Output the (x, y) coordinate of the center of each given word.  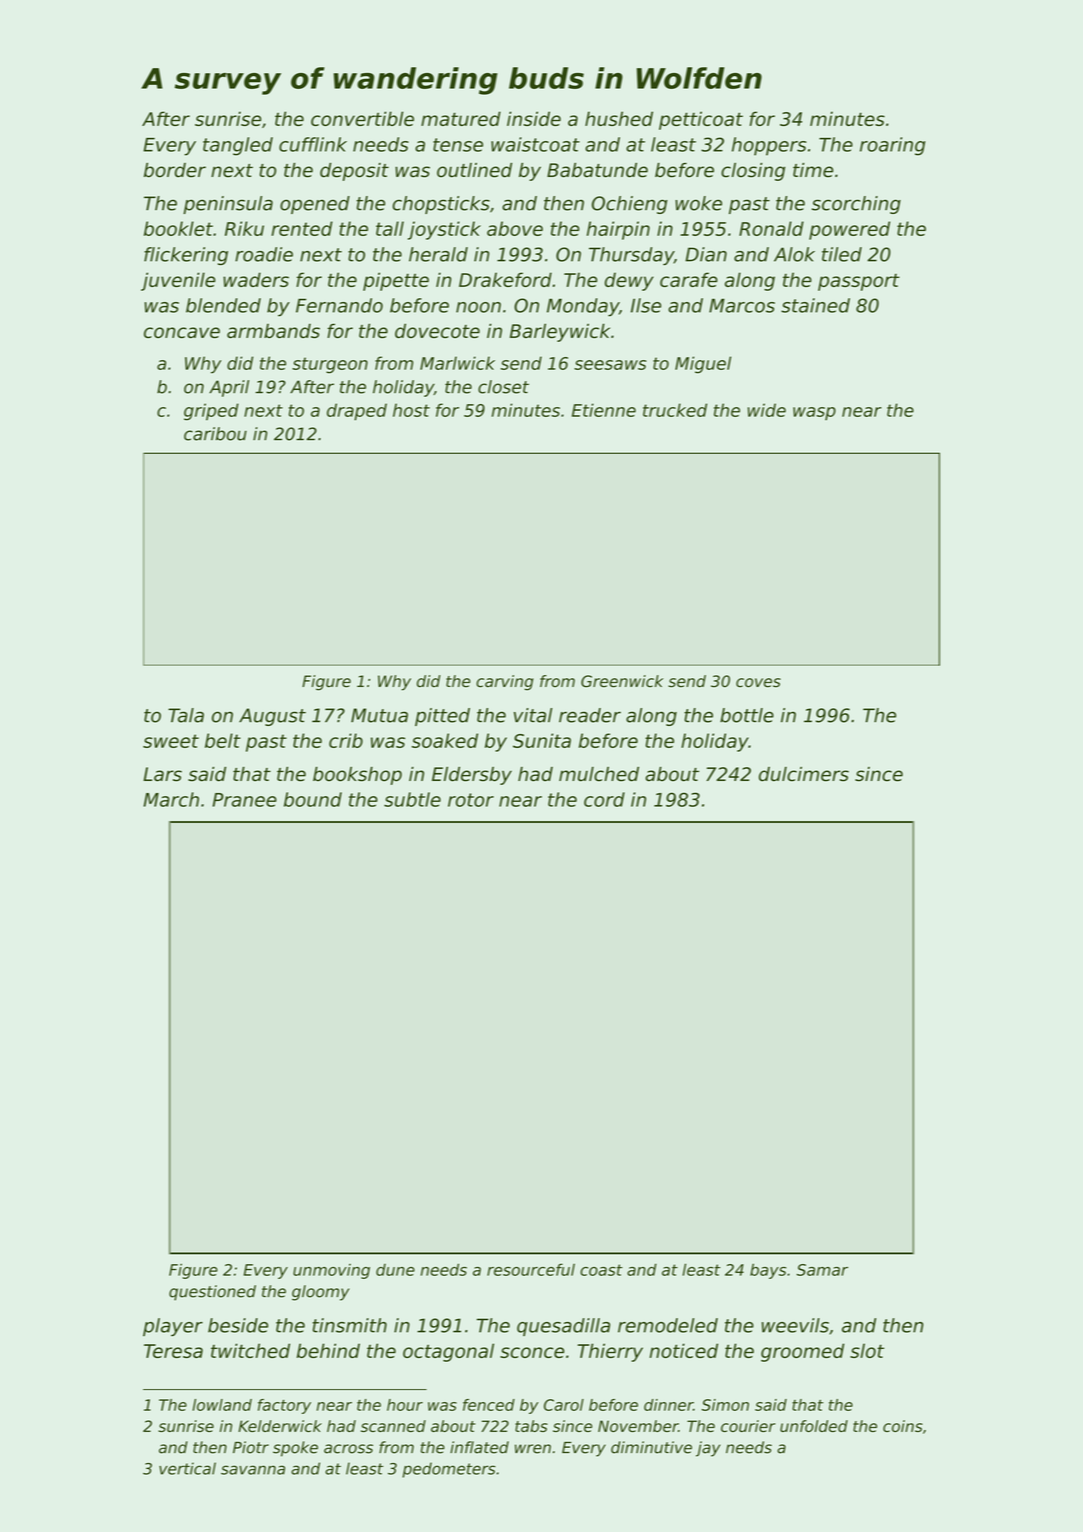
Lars (162, 774)
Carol (564, 1405)
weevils (795, 1325)
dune (395, 1270)
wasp (814, 413)
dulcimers (804, 774)
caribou (215, 434)
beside (238, 1325)
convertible (362, 118)
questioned (212, 1293)
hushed (619, 118)
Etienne (604, 410)
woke (698, 203)
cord (604, 799)
